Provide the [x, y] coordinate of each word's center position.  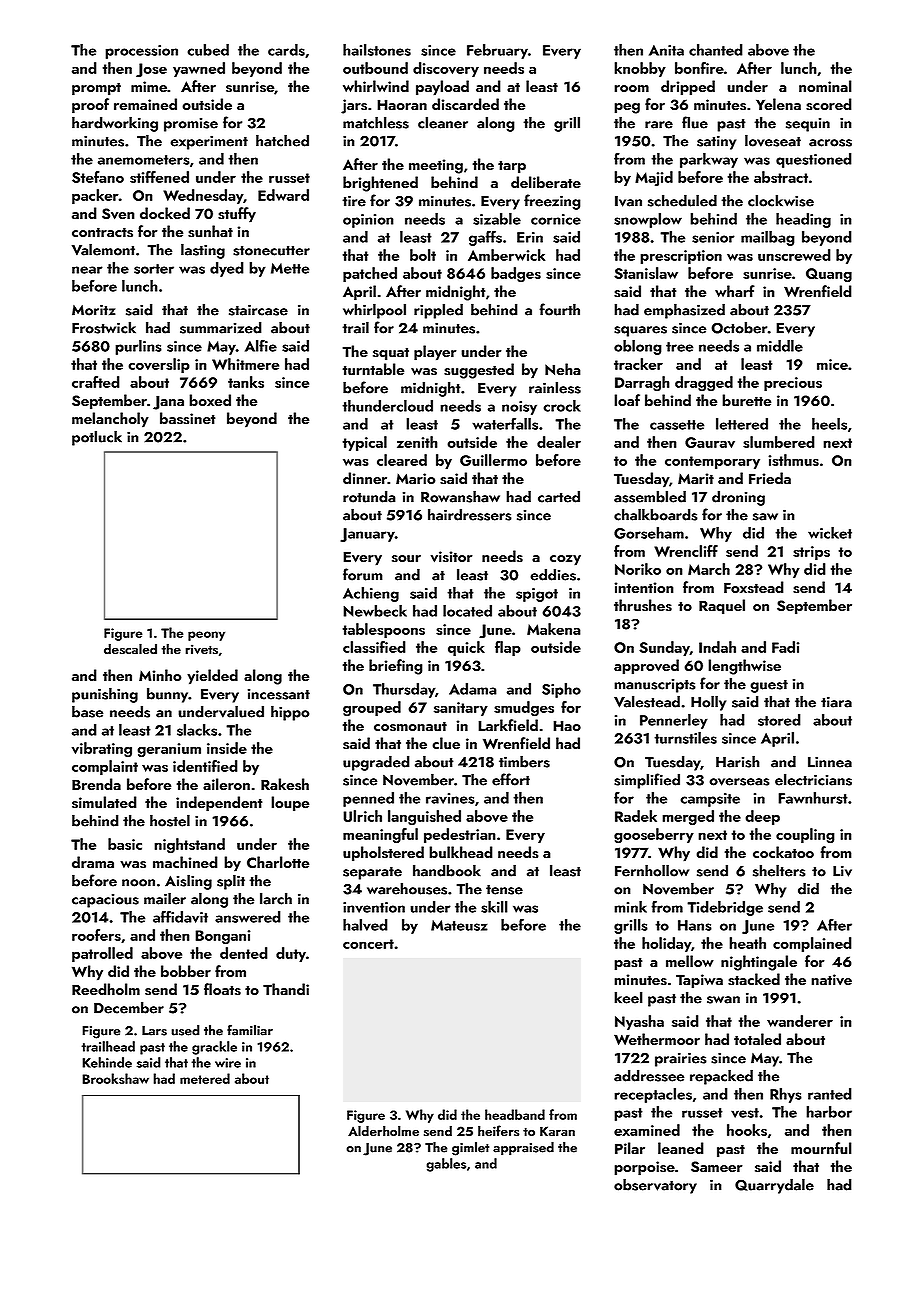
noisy [519, 408]
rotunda [369, 496]
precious [793, 384]
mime [149, 86]
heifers [498, 1130]
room [631, 88]
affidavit [180, 917]
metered [205, 1078]
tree [679, 347]
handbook [447, 870]
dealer [559, 442]
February [497, 51]
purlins [138, 347]
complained [812, 944]
